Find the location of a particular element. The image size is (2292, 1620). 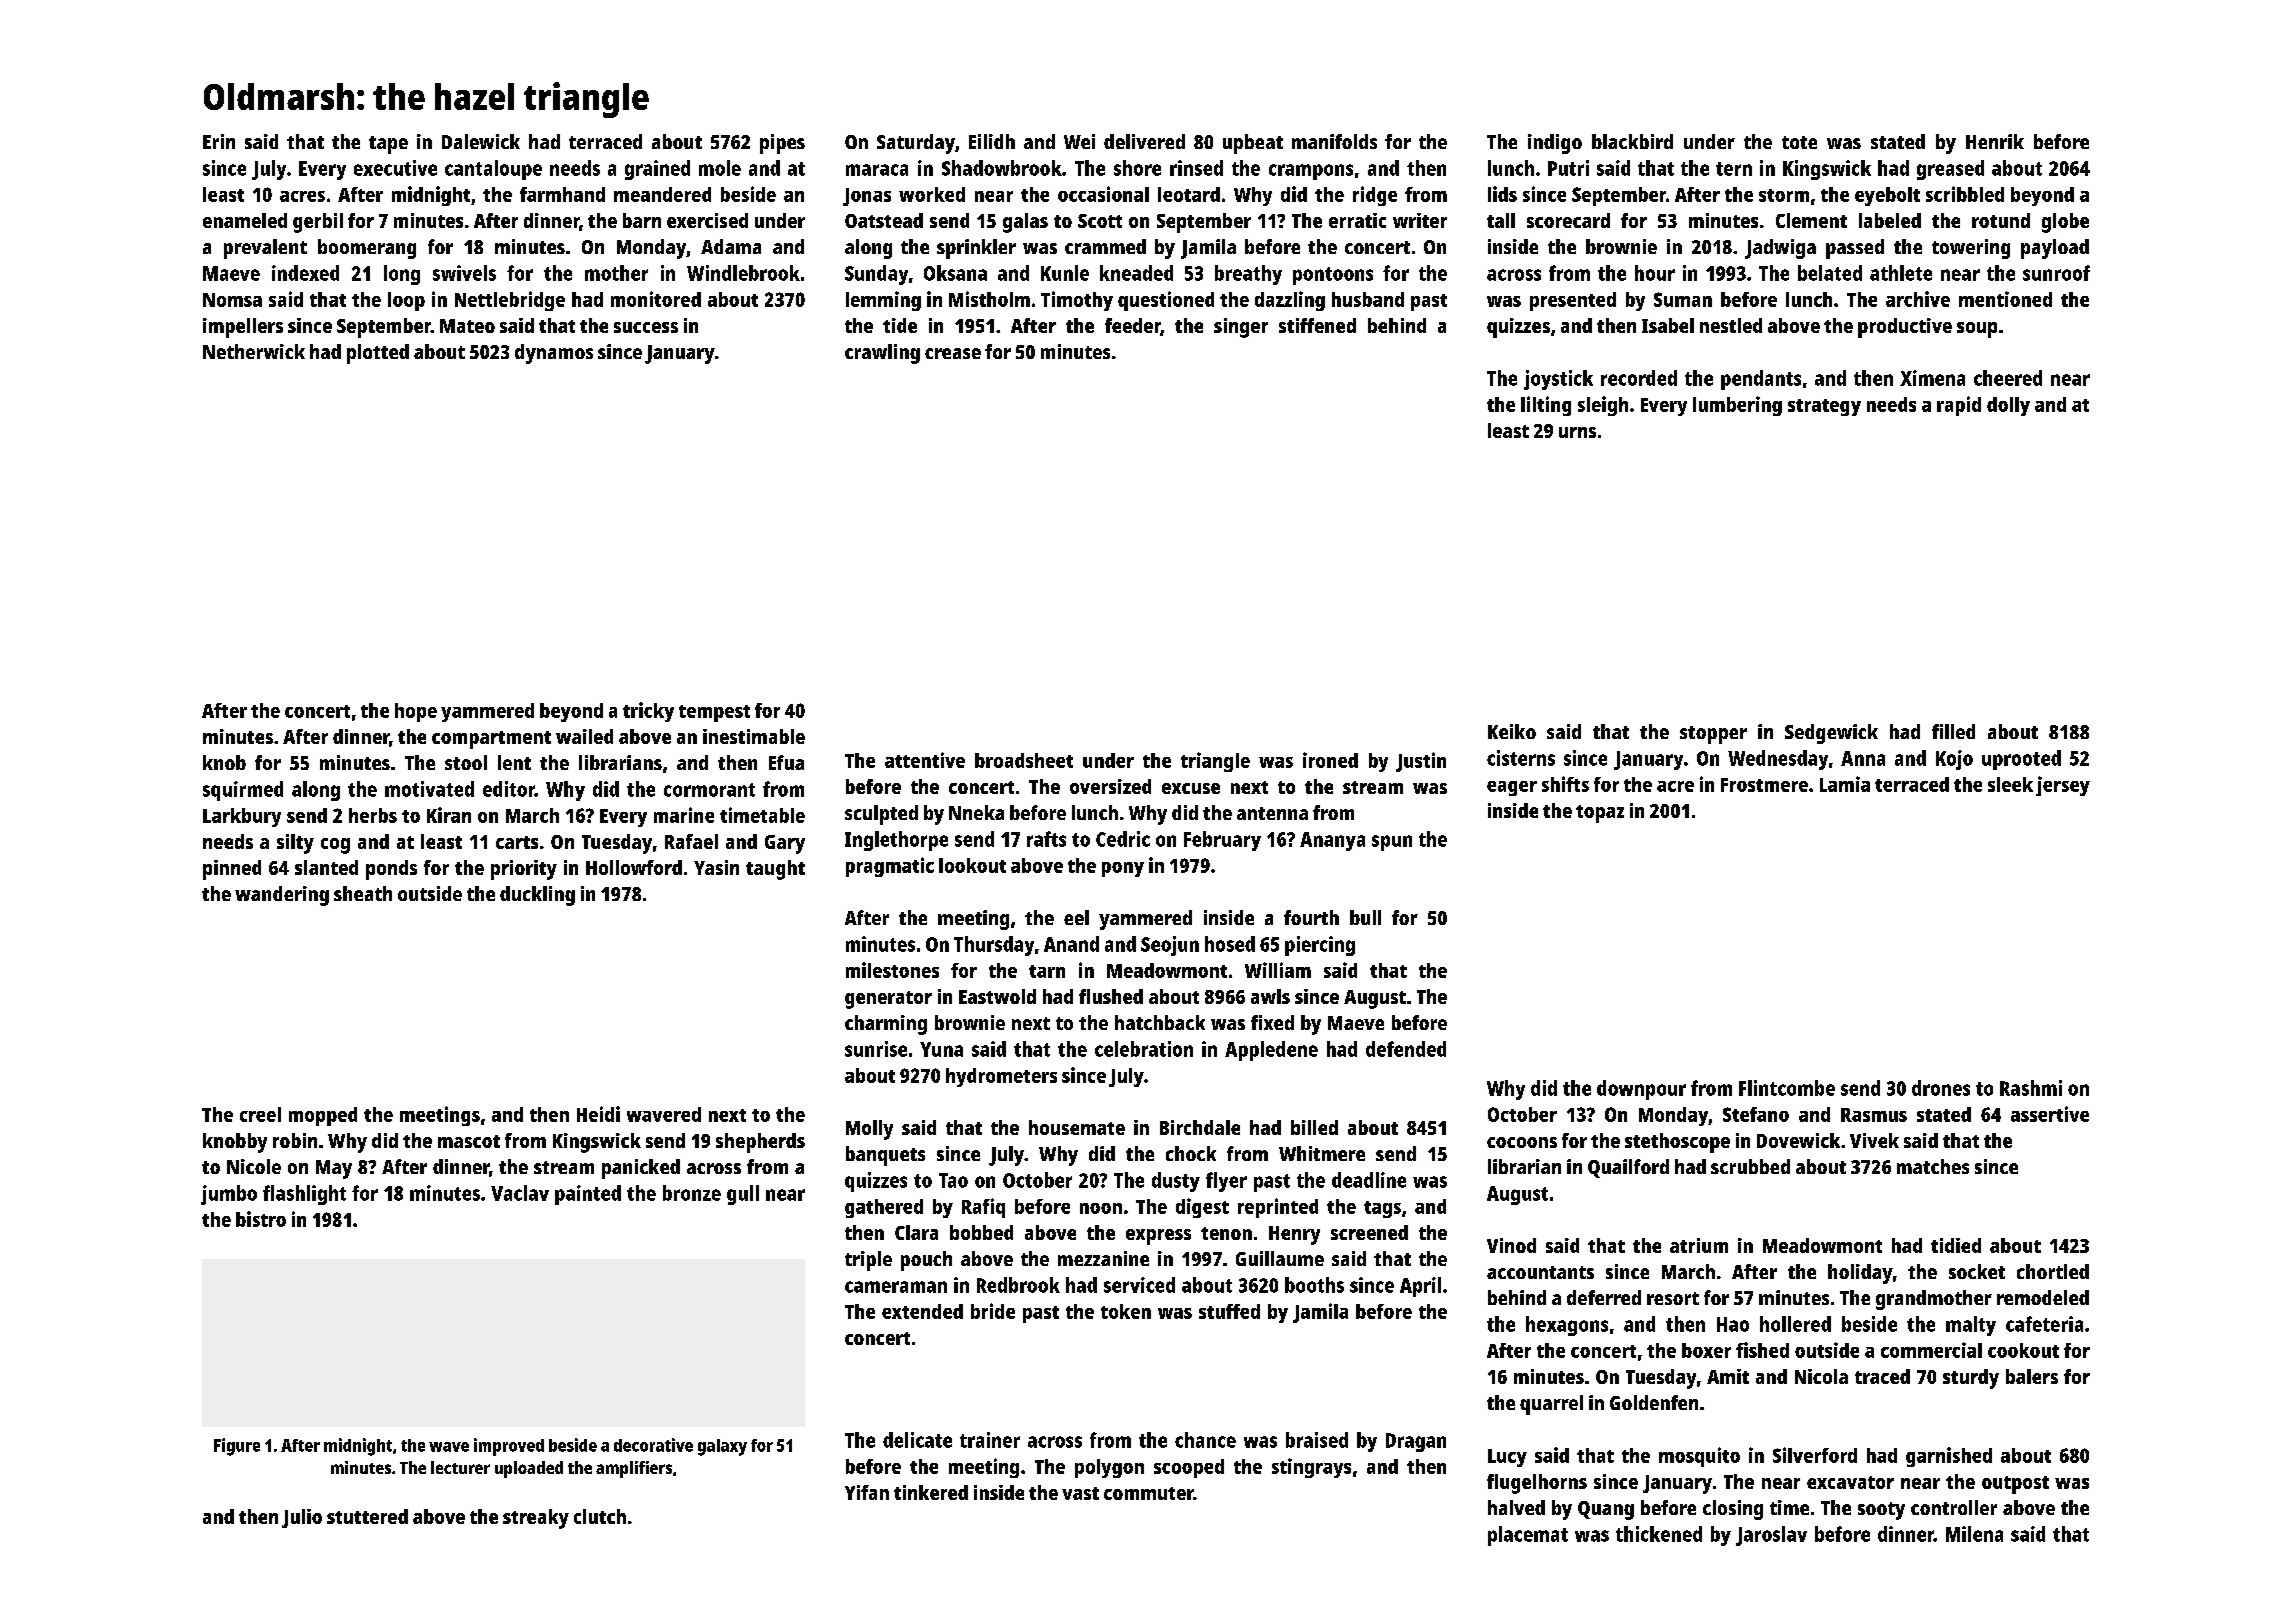

jersey is located at coordinates (2063, 786).
